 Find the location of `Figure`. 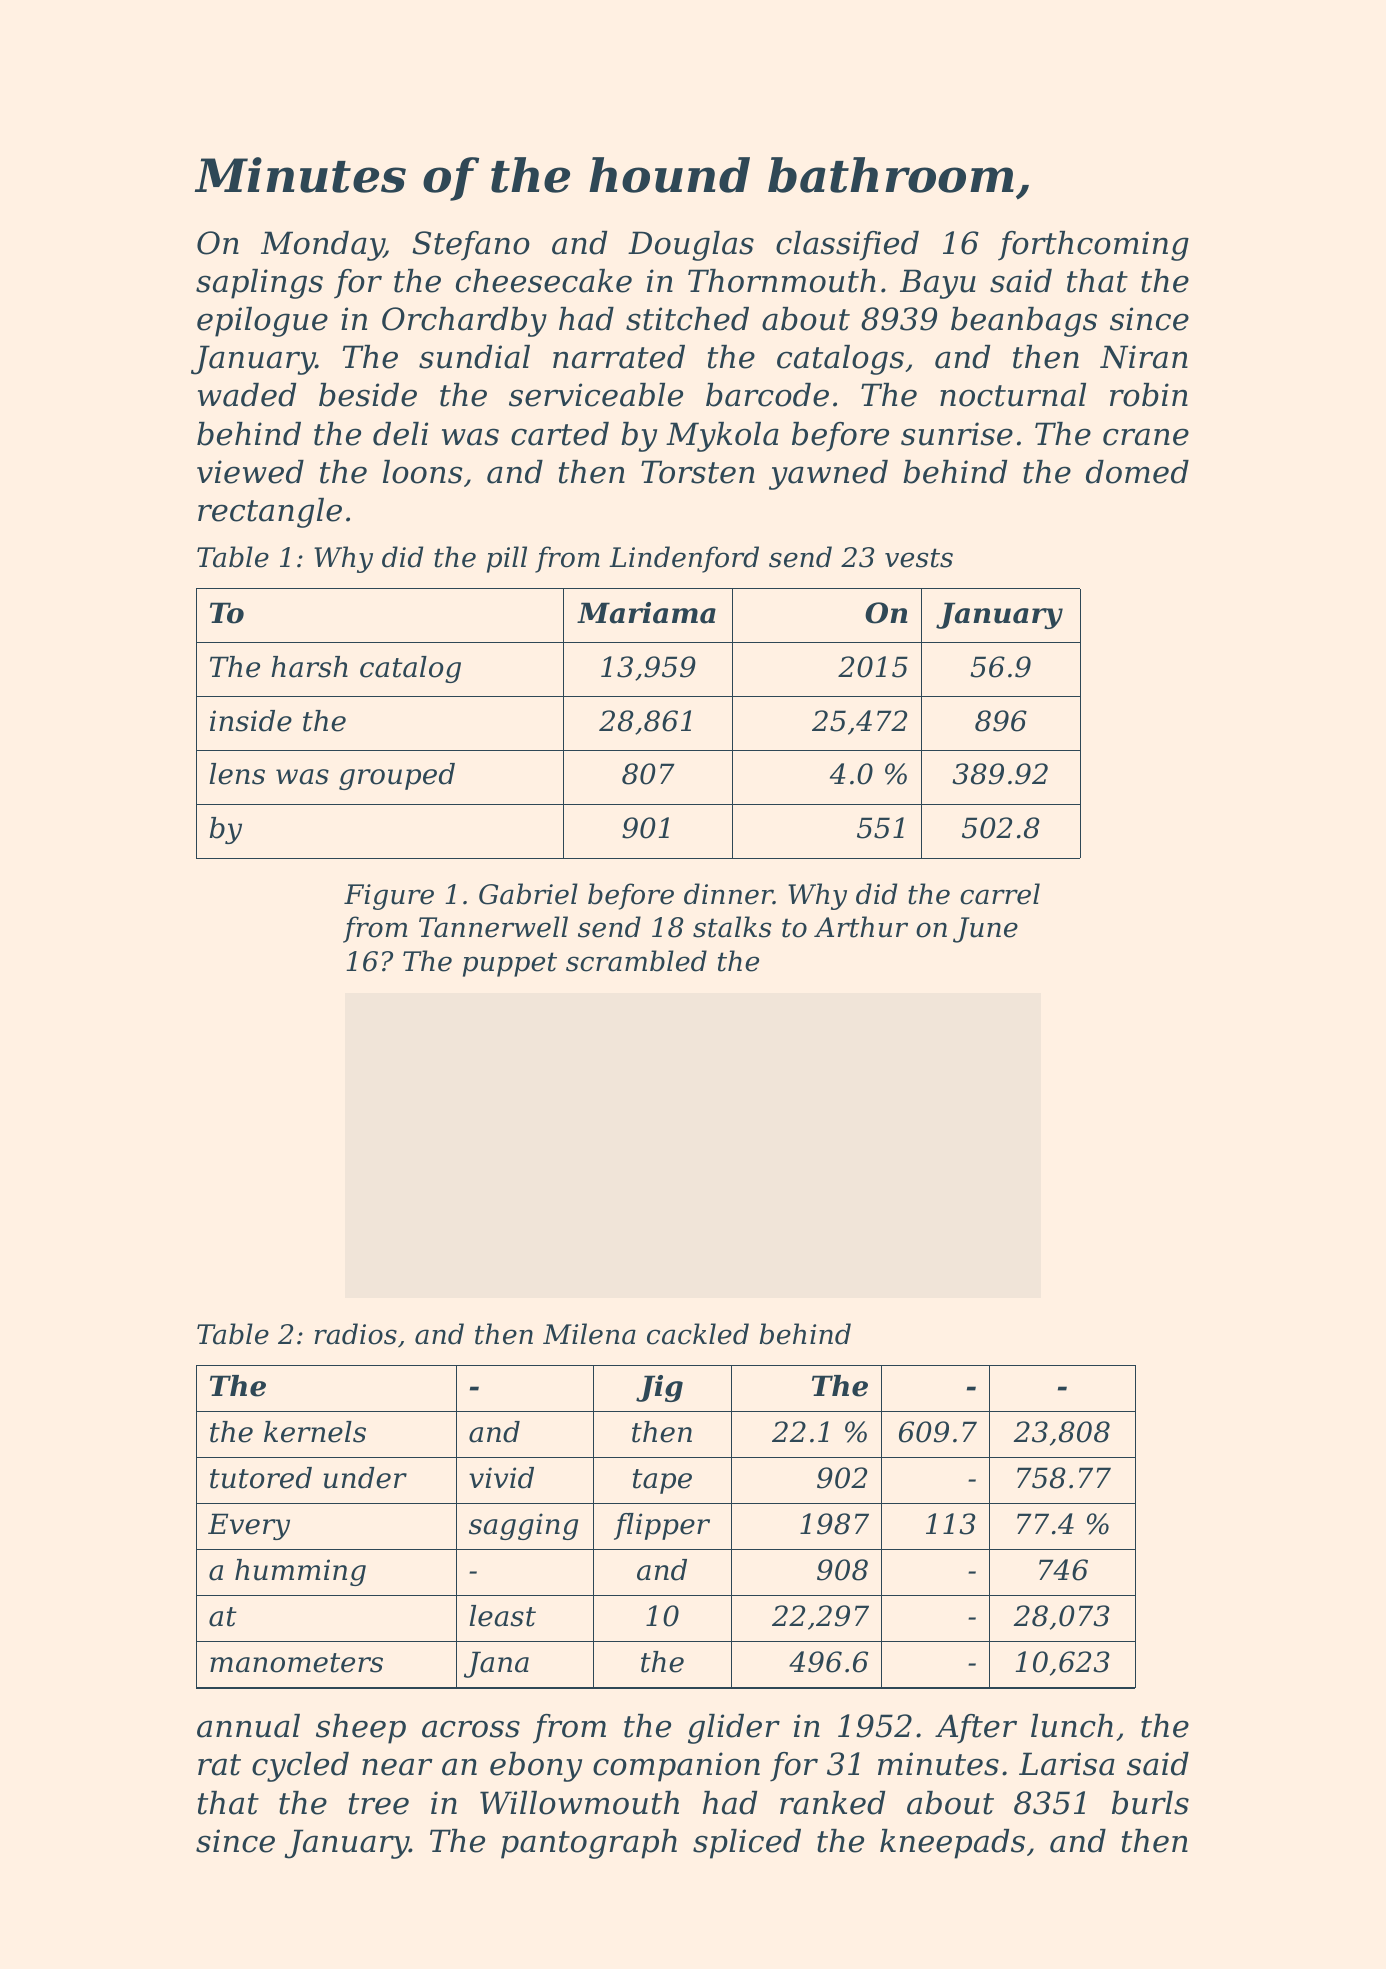

Figure is located at coordinates (389, 897).
